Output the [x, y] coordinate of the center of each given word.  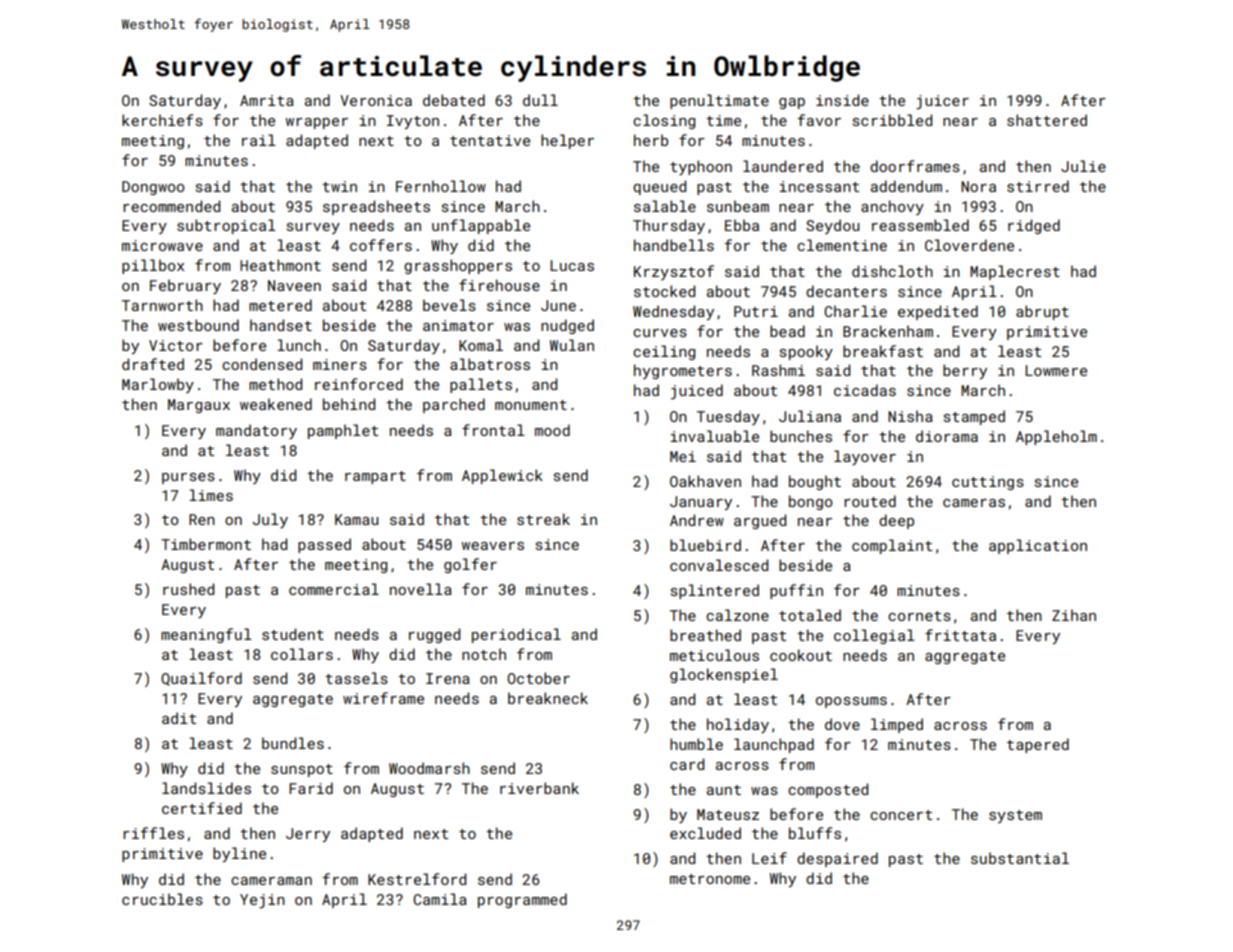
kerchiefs [162, 120]
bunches [801, 436]
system [1015, 816]
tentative [490, 140]
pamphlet [343, 431]
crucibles [162, 899]
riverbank [539, 788]
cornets [919, 616]
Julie [1083, 166]
